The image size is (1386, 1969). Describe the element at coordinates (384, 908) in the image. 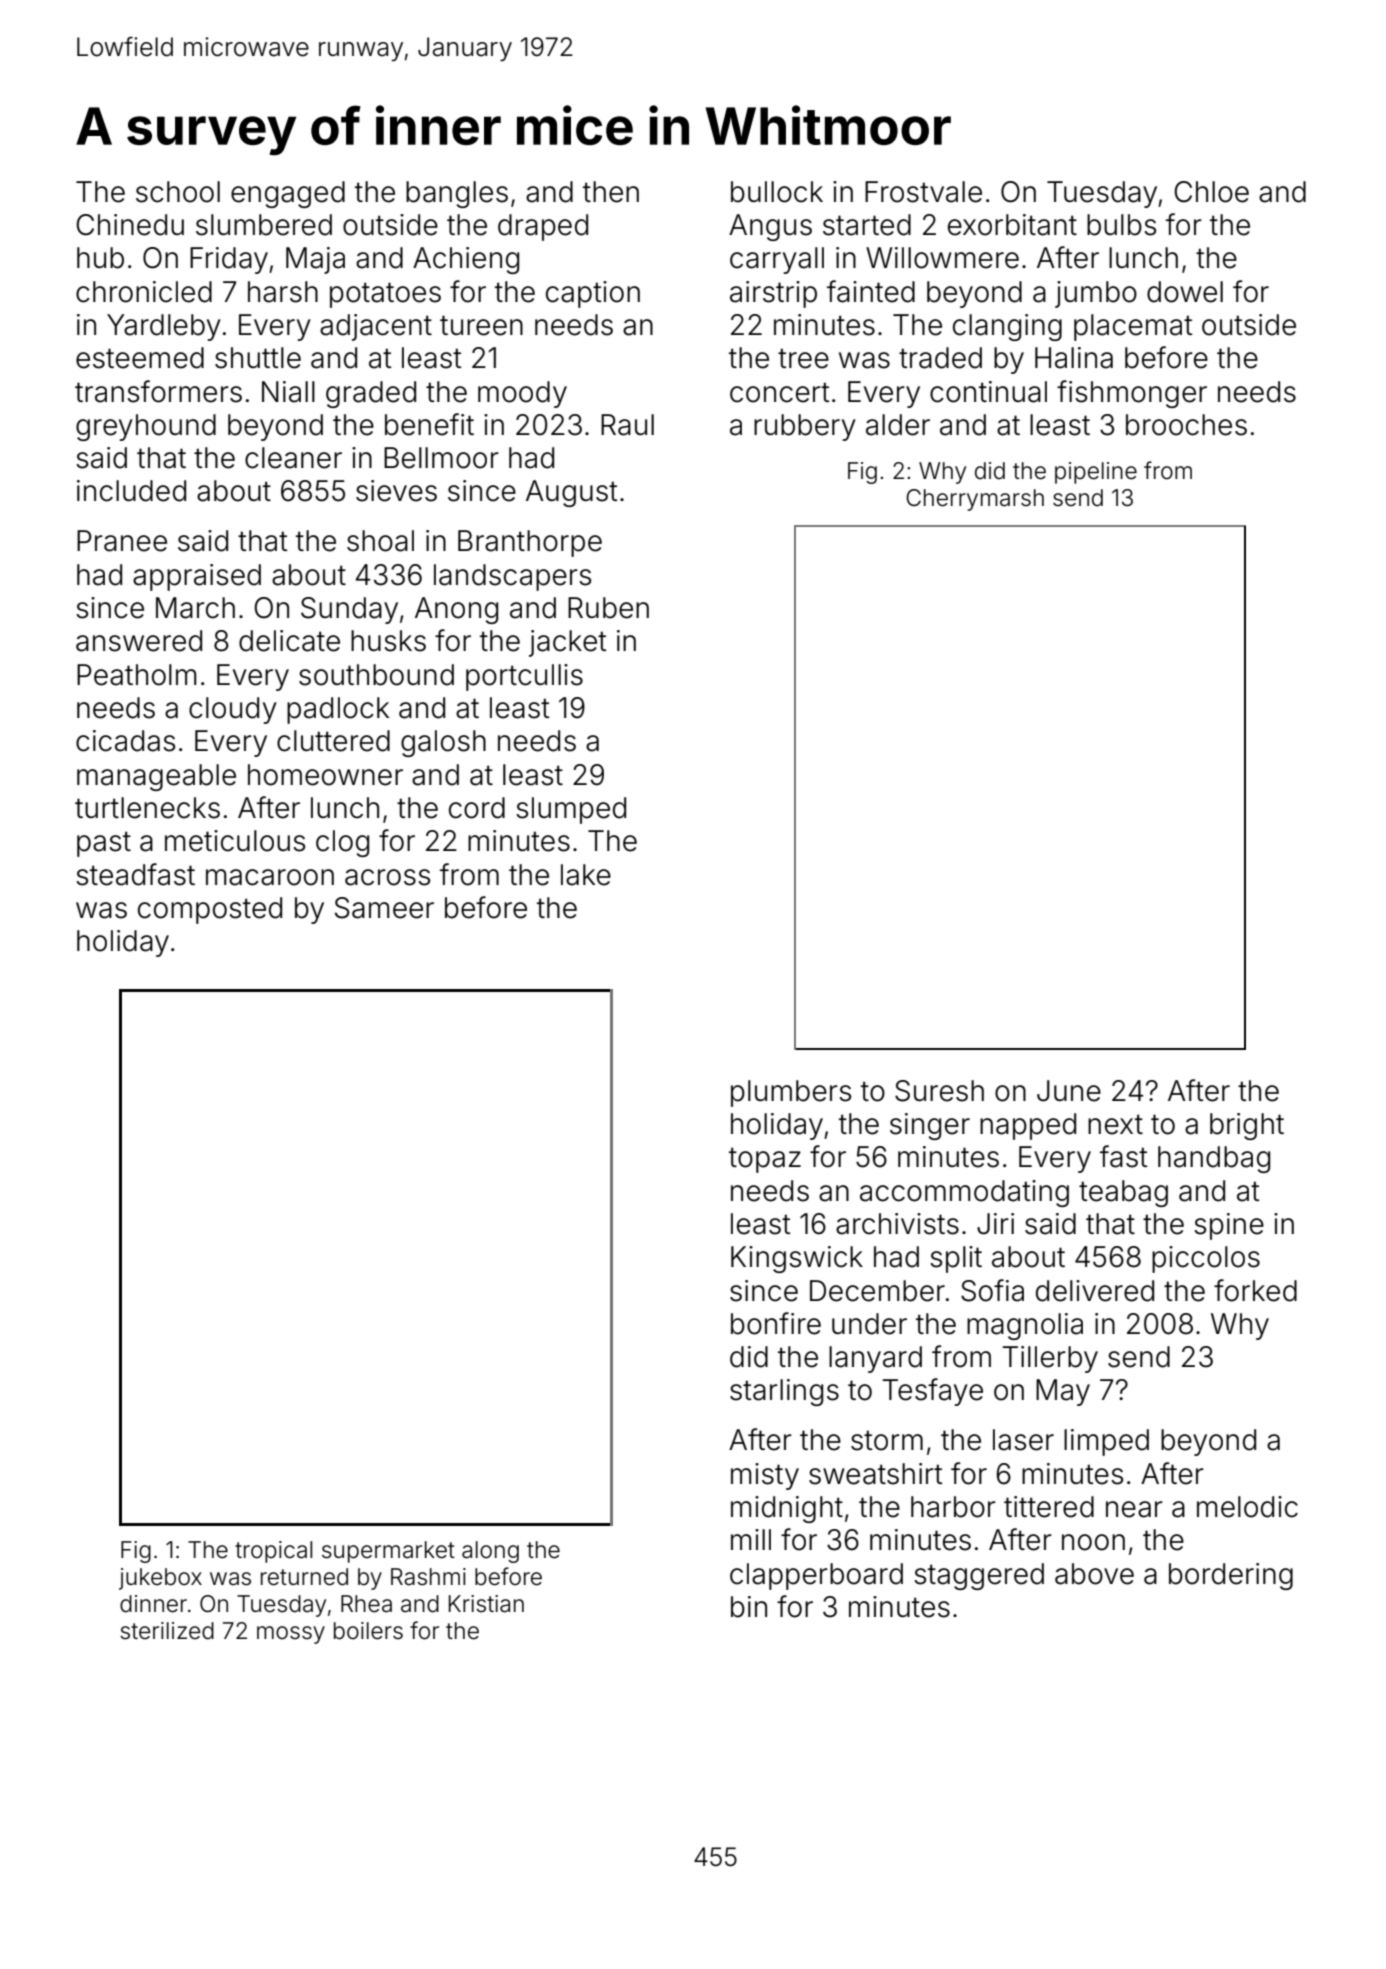

I see `Sameer` at that location.
